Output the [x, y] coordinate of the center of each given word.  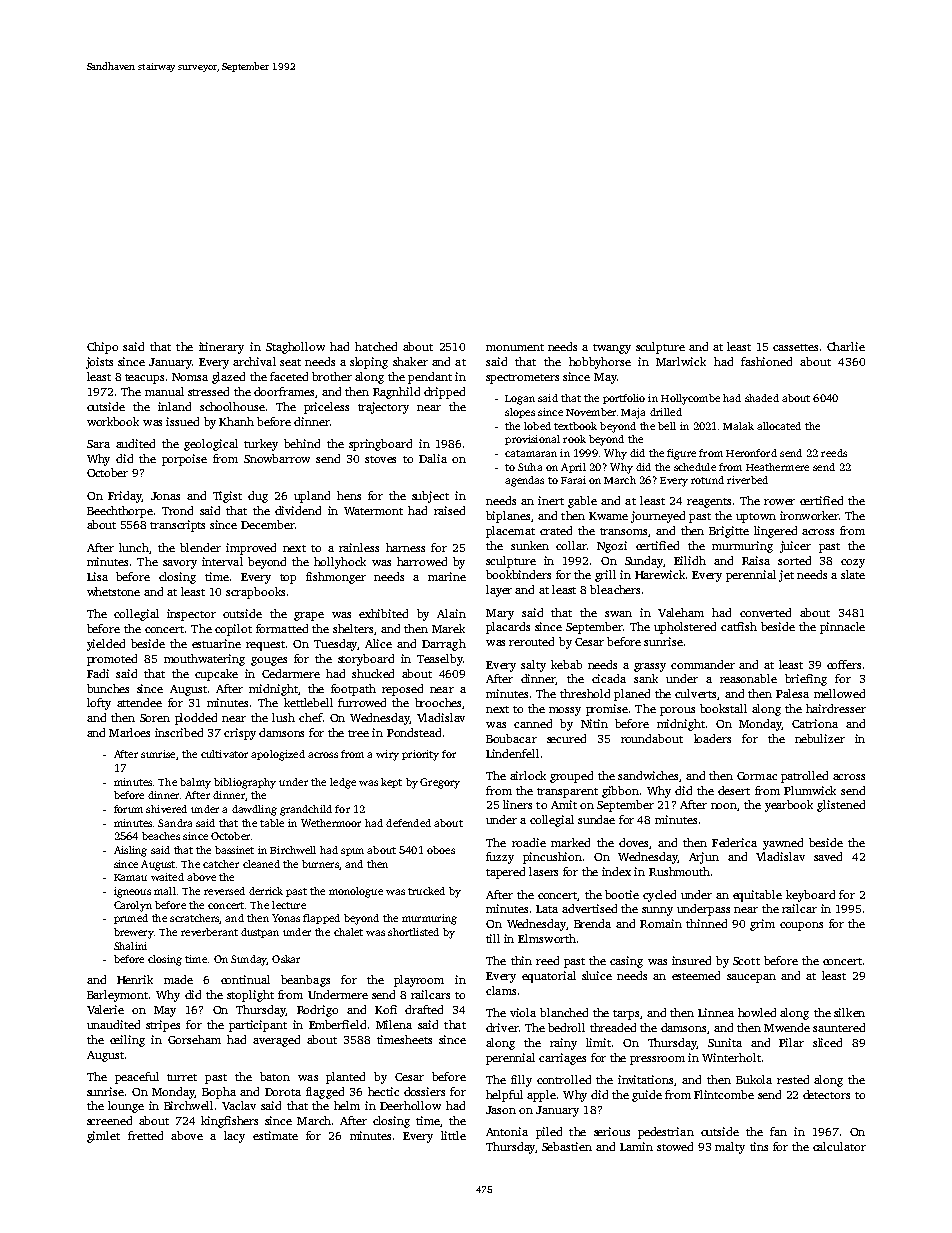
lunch [134, 547]
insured [691, 960]
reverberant [209, 932]
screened [109, 1120]
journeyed [658, 517]
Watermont [373, 511]
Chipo [102, 348]
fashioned [766, 361]
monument [515, 347]
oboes [441, 850]
